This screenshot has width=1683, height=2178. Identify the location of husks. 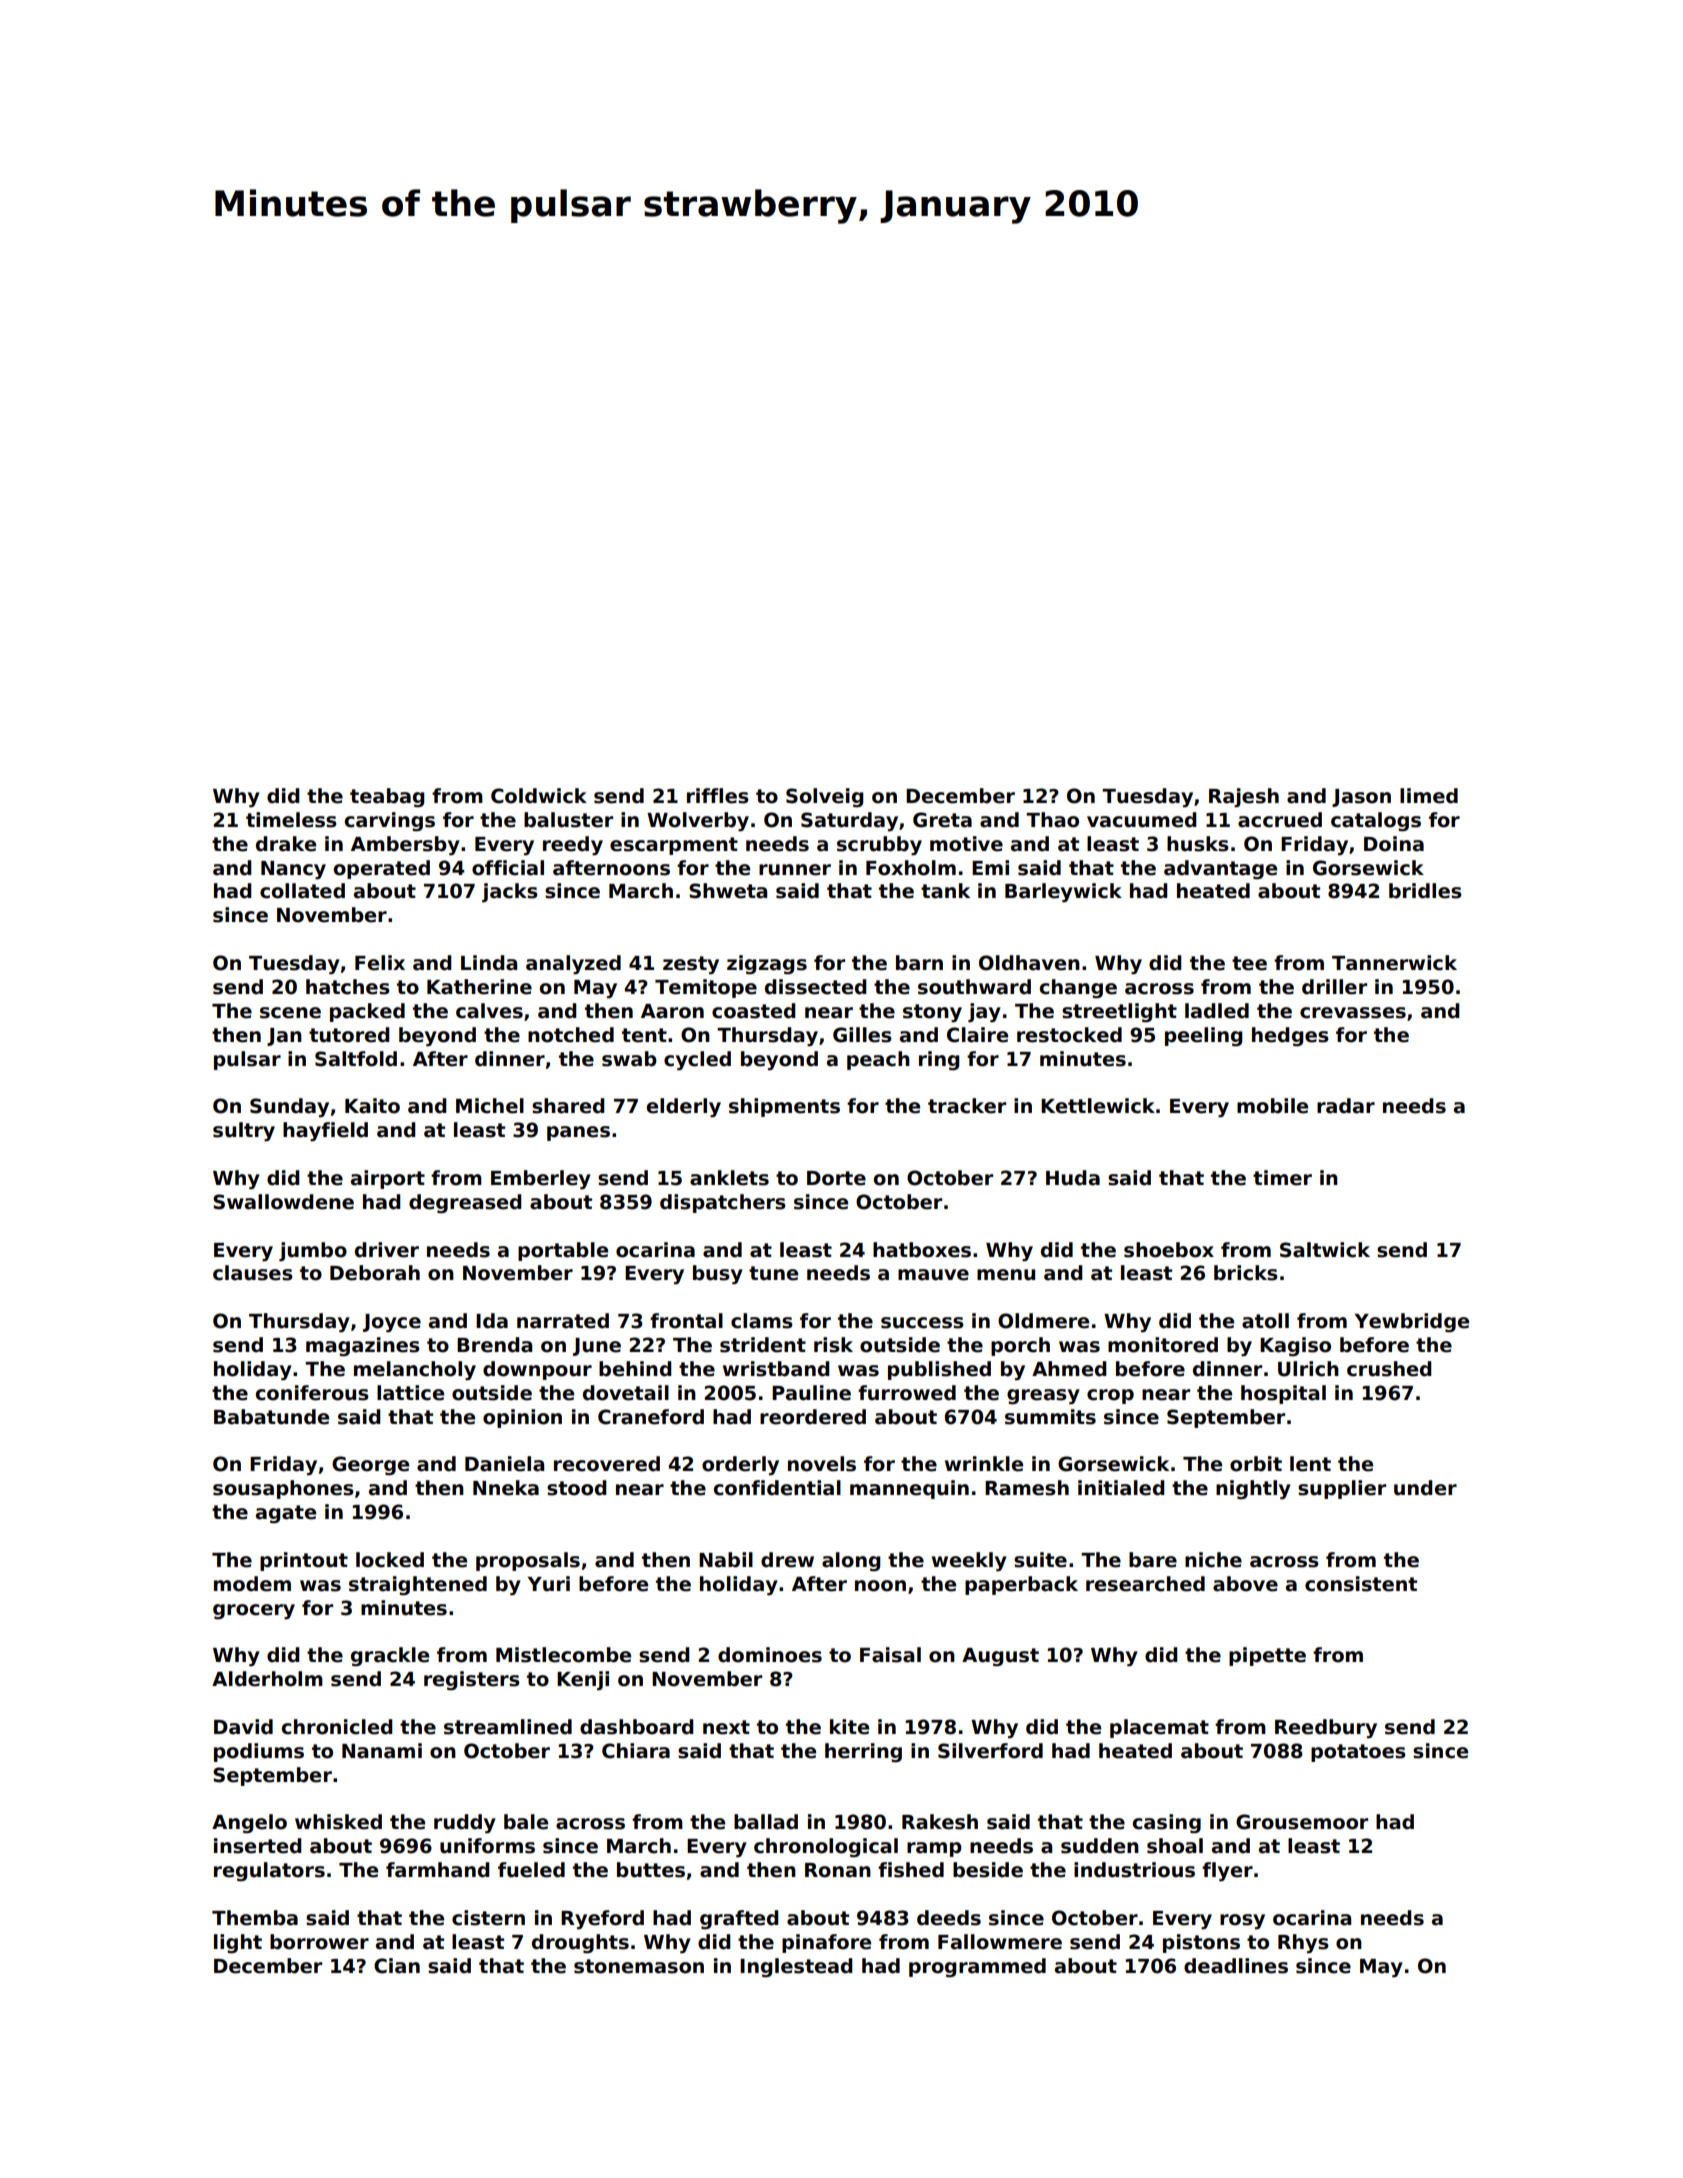
(1198, 844).
